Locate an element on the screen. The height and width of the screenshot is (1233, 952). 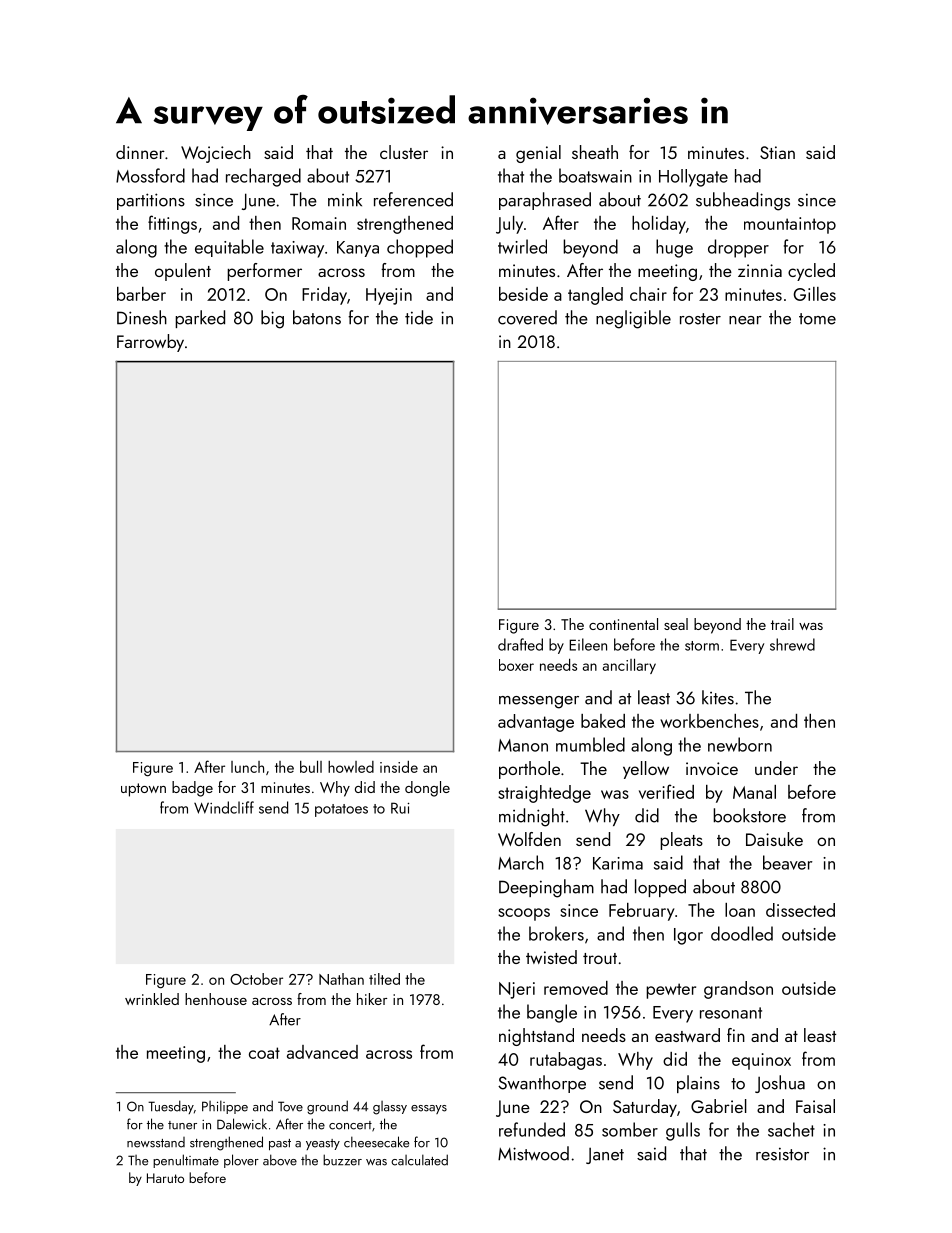
roster is located at coordinates (700, 319).
